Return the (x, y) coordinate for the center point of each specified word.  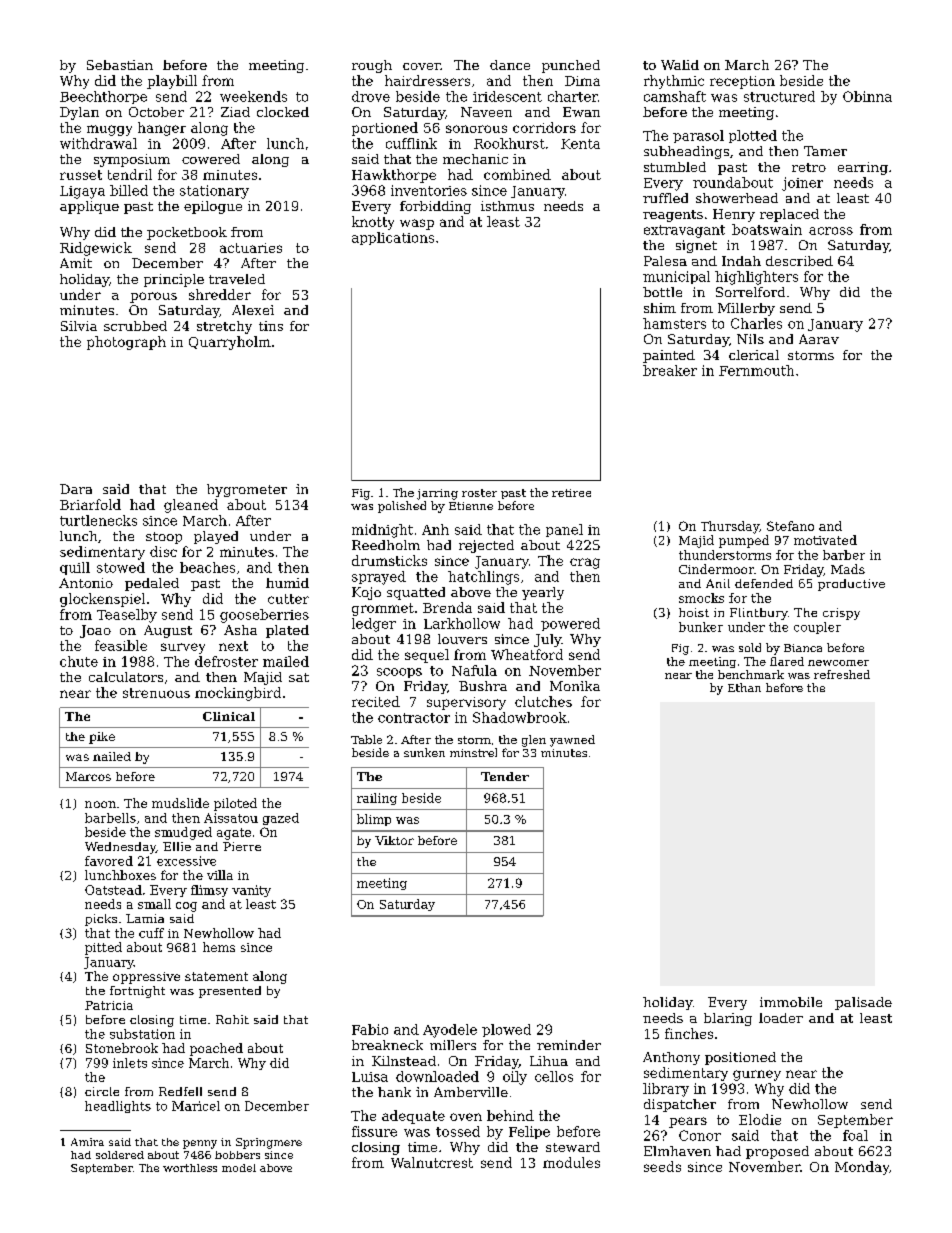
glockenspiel (102, 600)
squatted (416, 593)
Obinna (867, 96)
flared (787, 661)
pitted (103, 948)
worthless (190, 1168)
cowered (211, 159)
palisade (863, 1003)
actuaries (251, 248)
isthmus (507, 206)
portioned (385, 129)
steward (573, 1147)
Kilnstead (404, 1061)
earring (863, 168)
